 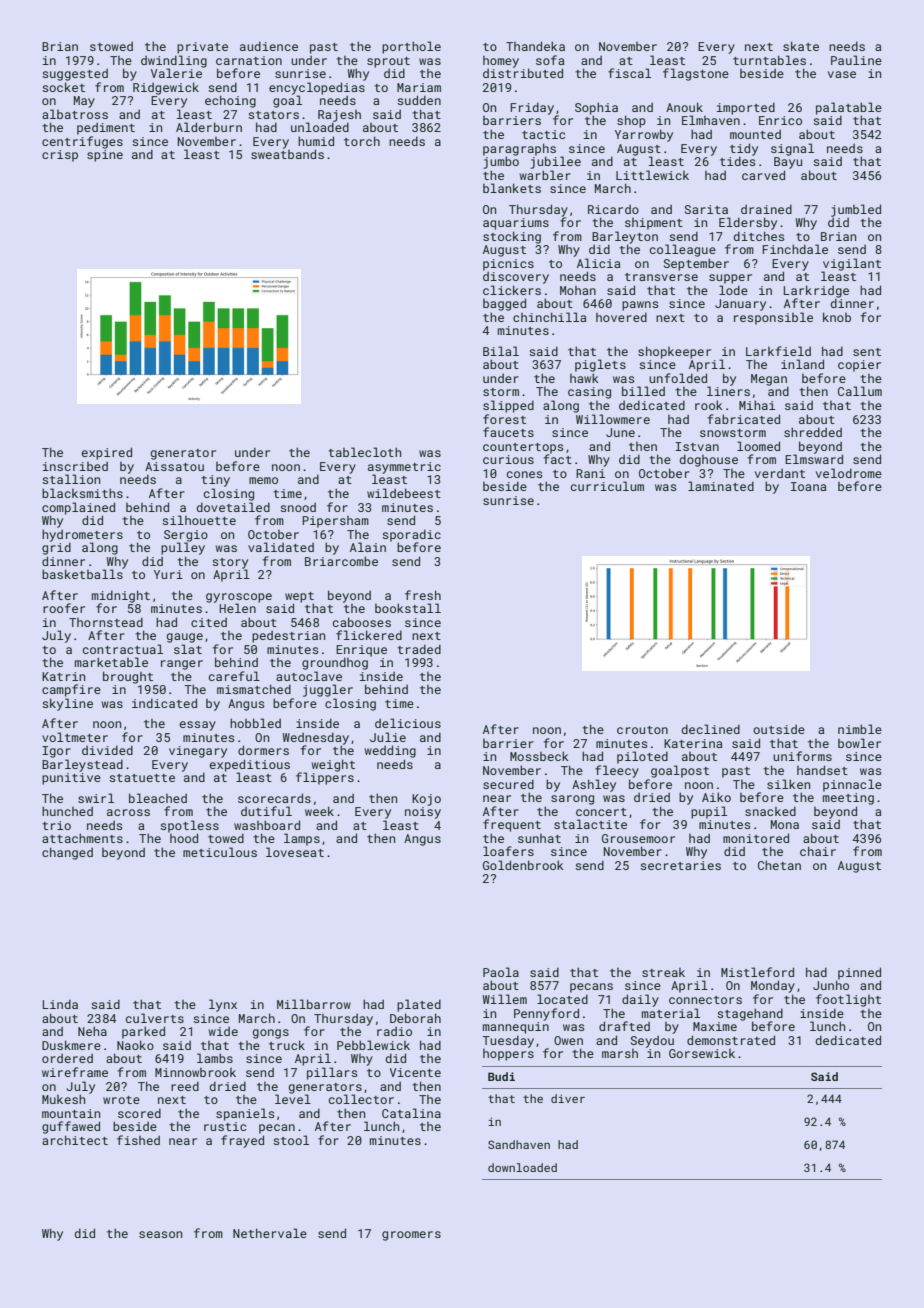 What do you see at coordinates (202, 48) in the document?
I see `private` at bounding box center [202, 48].
